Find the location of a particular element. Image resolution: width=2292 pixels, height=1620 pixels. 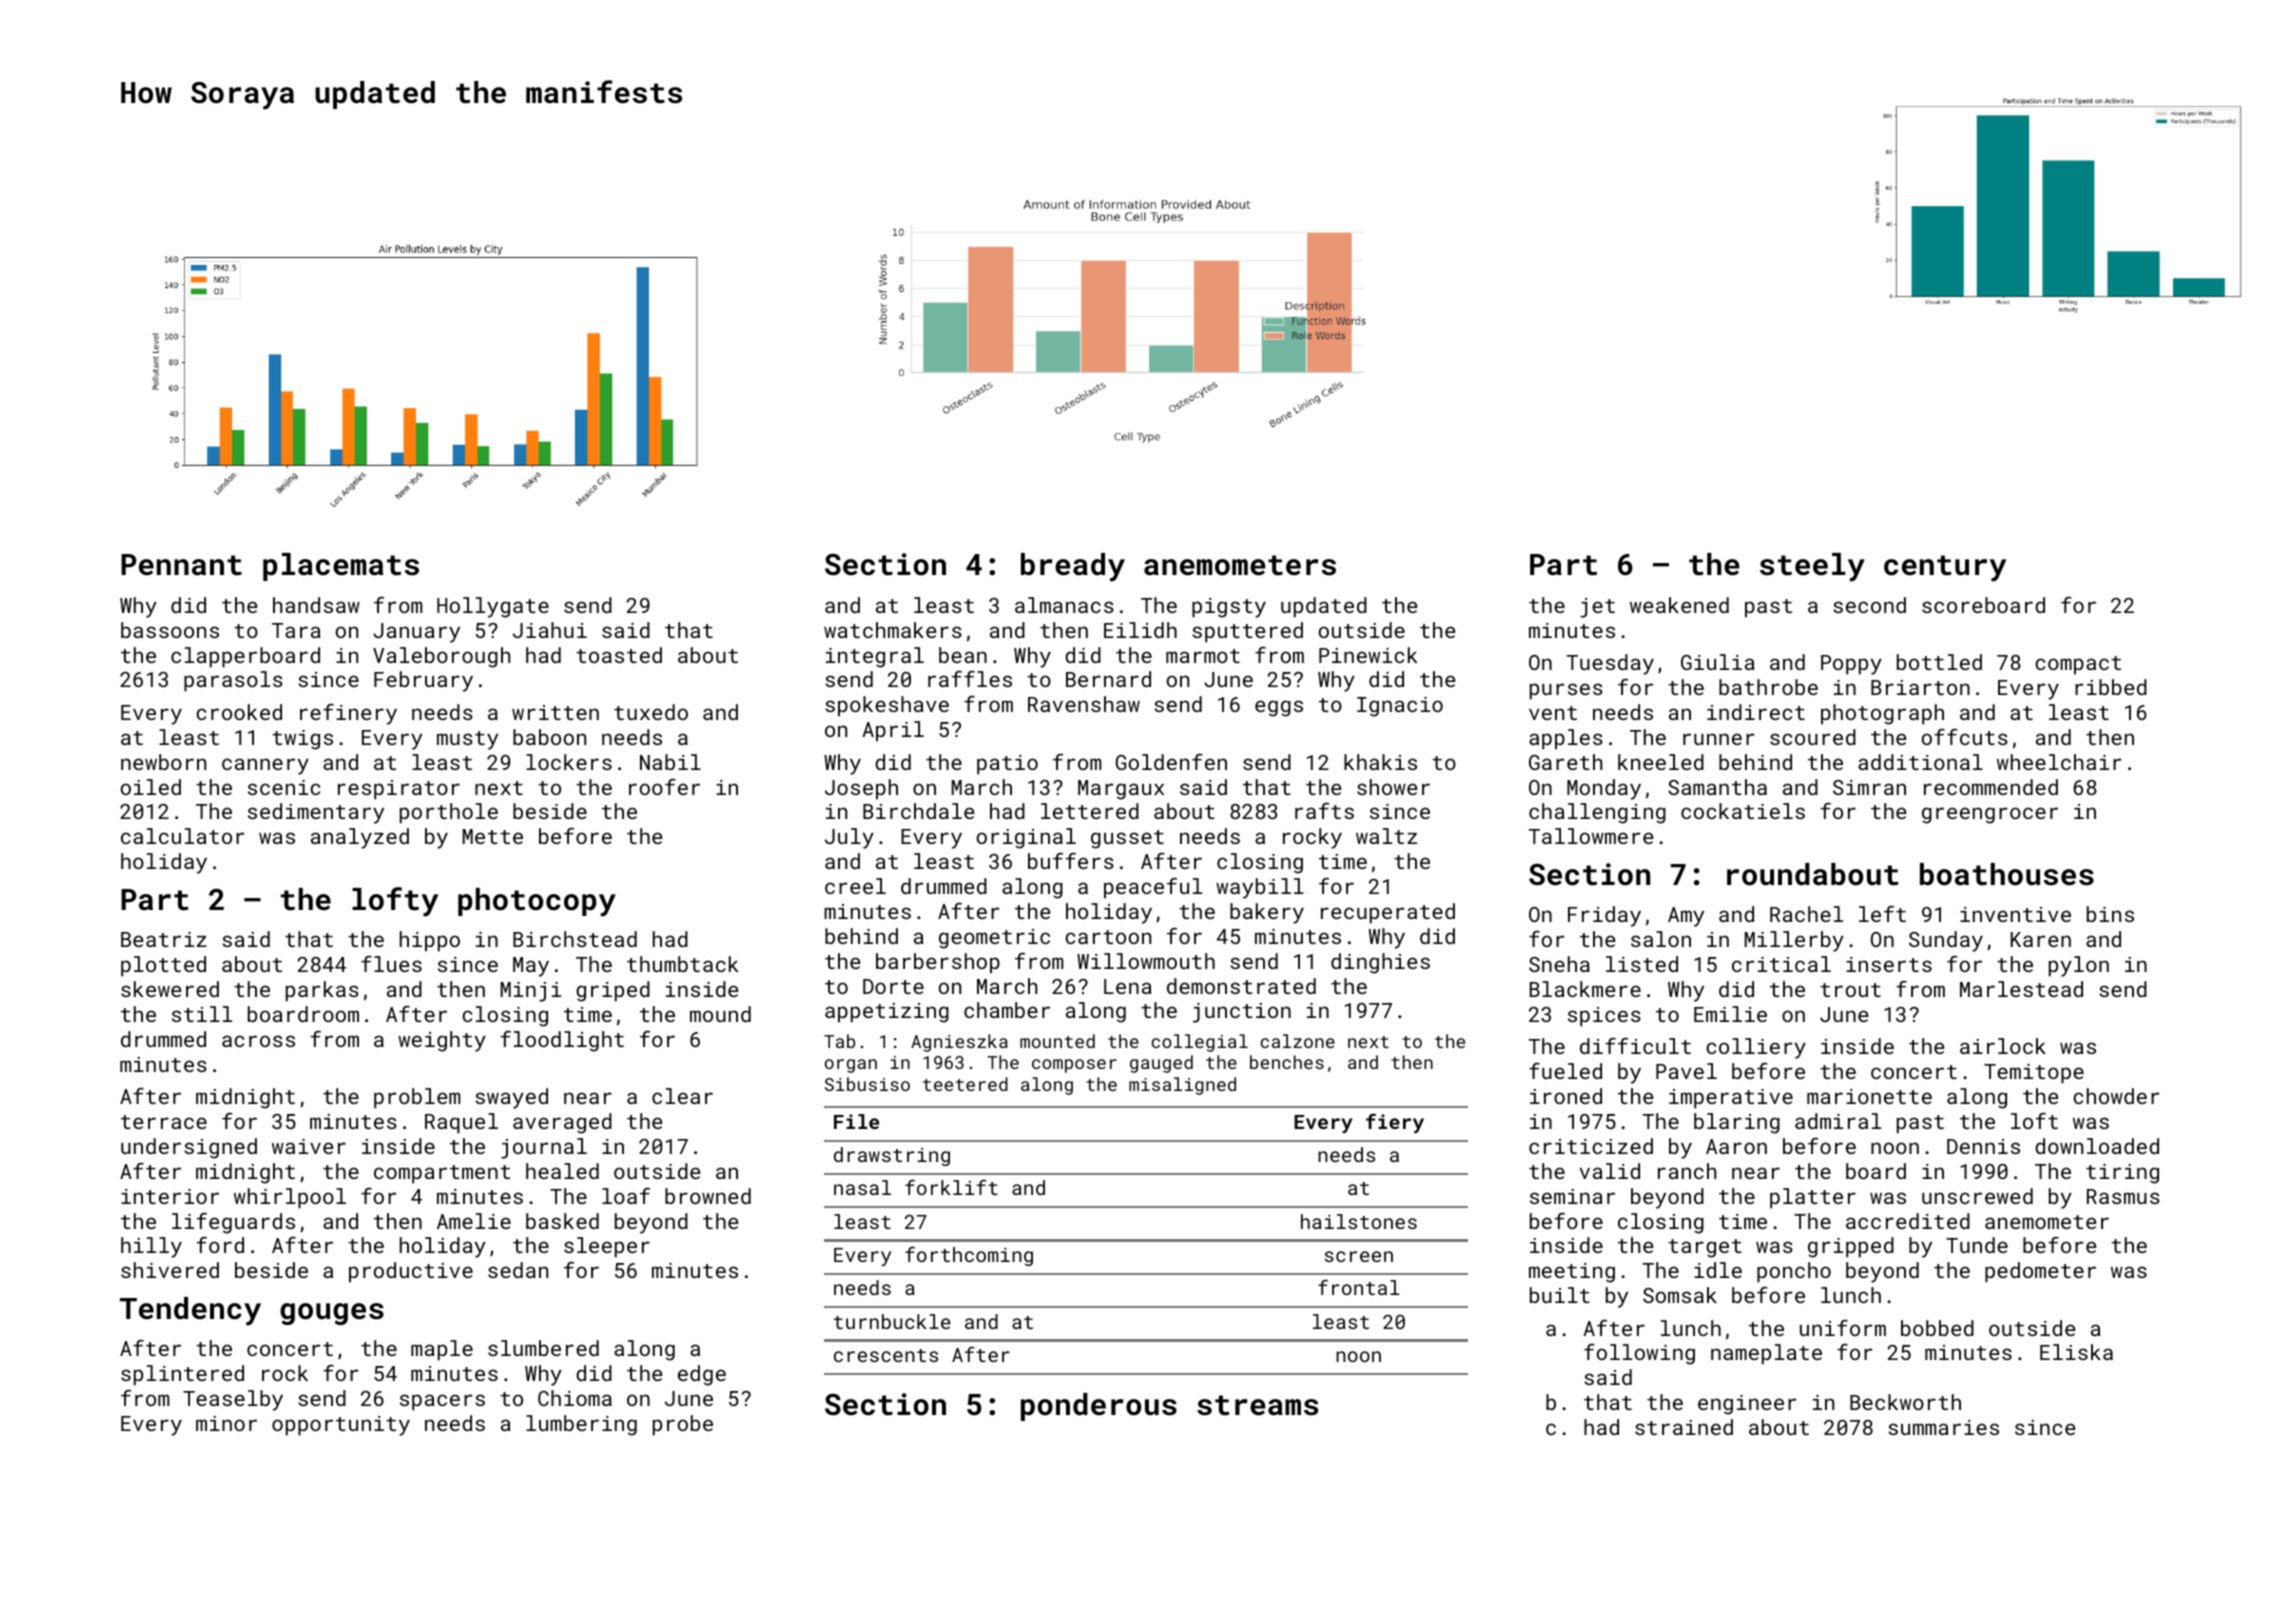

seminar is located at coordinates (1572, 1196).
